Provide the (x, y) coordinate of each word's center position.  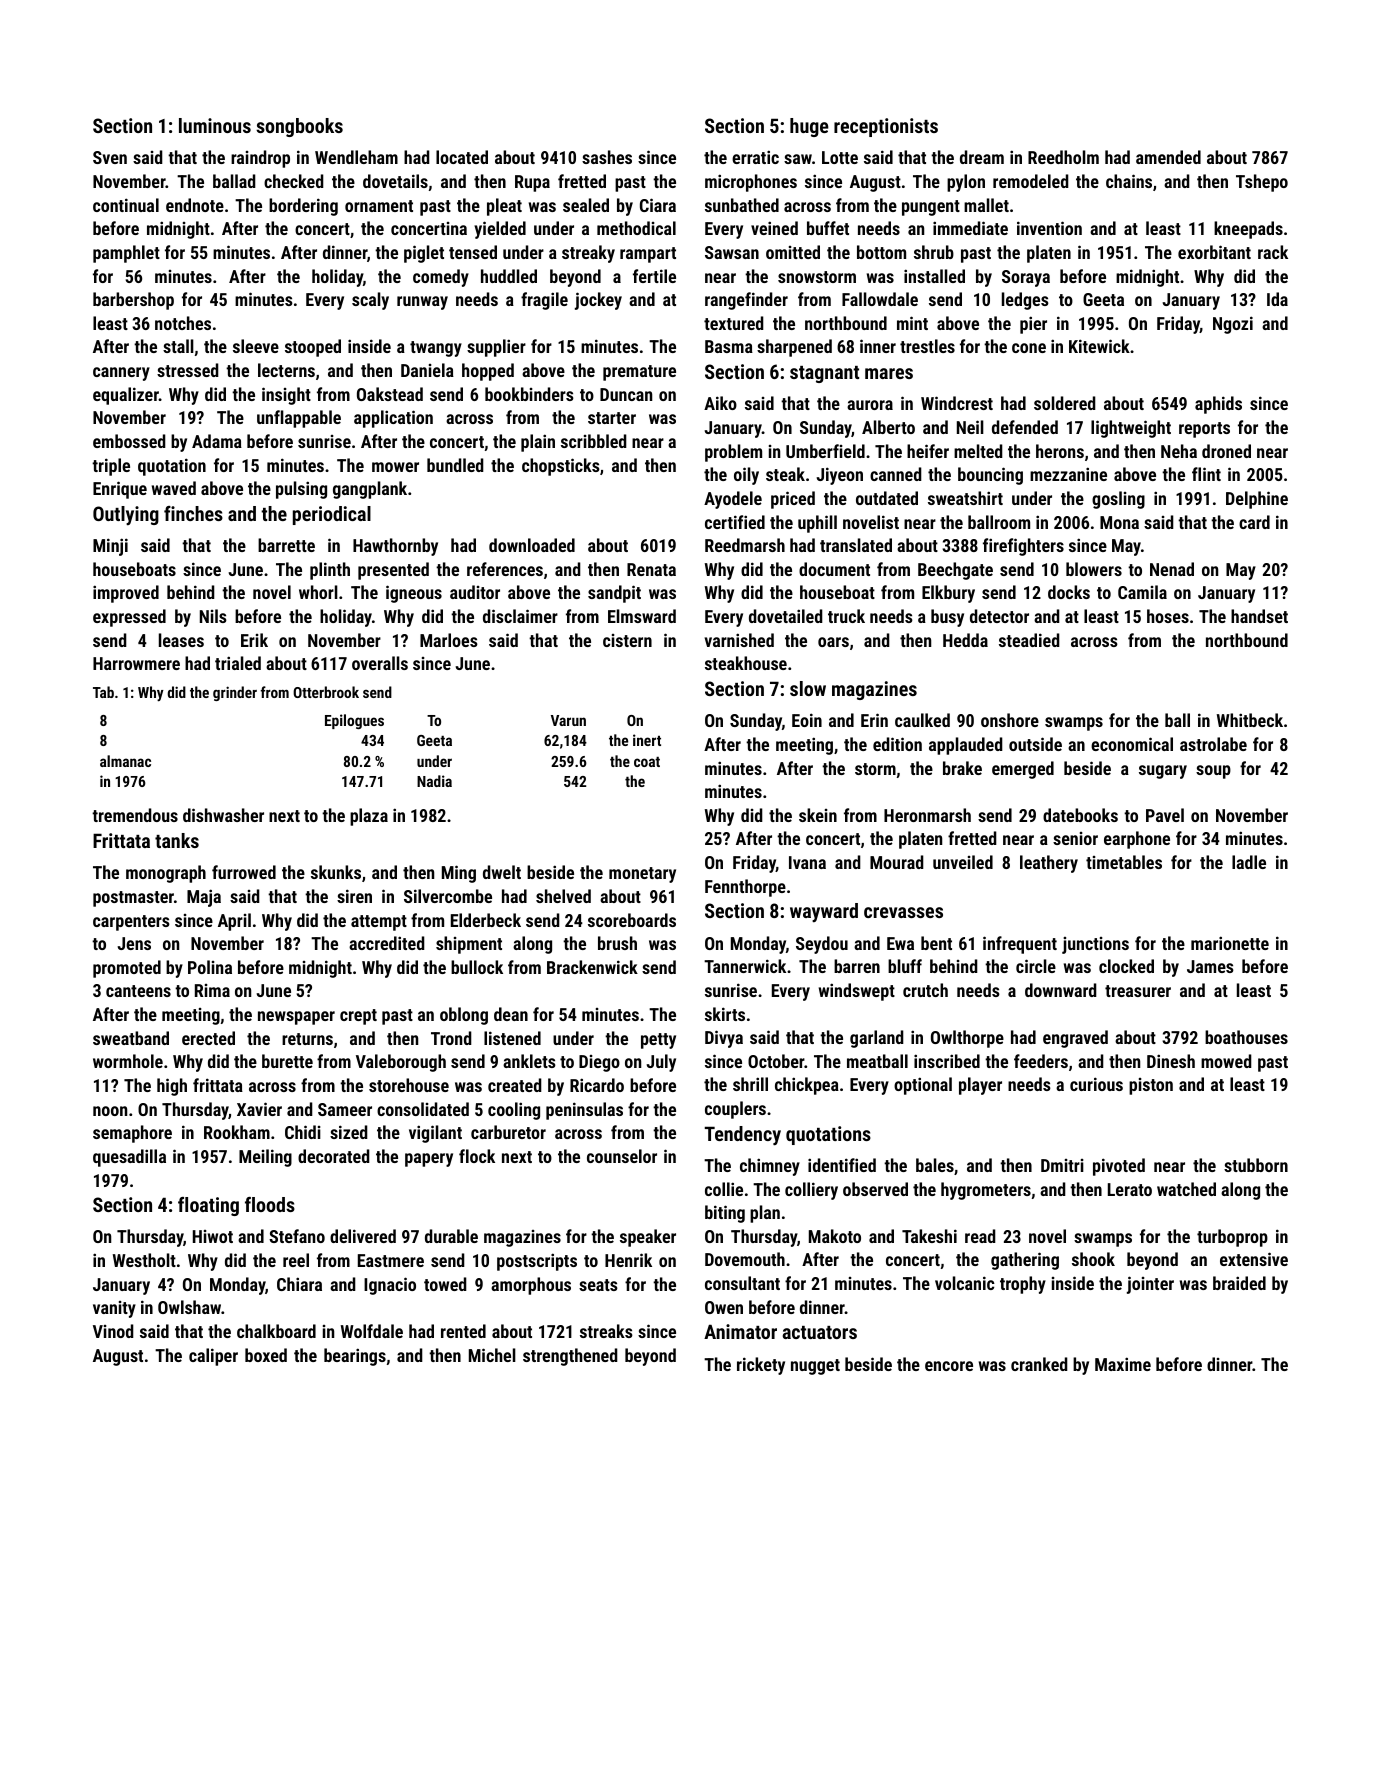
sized (349, 1132)
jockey (598, 301)
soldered (1065, 403)
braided (1239, 1283)
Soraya (1026, 278)
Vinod (113, 1331)
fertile (654, 276)
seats (598, 1285)
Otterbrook (326, 692)
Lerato (1130, 1189)
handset (1259, 616)
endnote (195, 205)
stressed (188, 370)
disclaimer (520, 616)
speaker (648, 1238)
